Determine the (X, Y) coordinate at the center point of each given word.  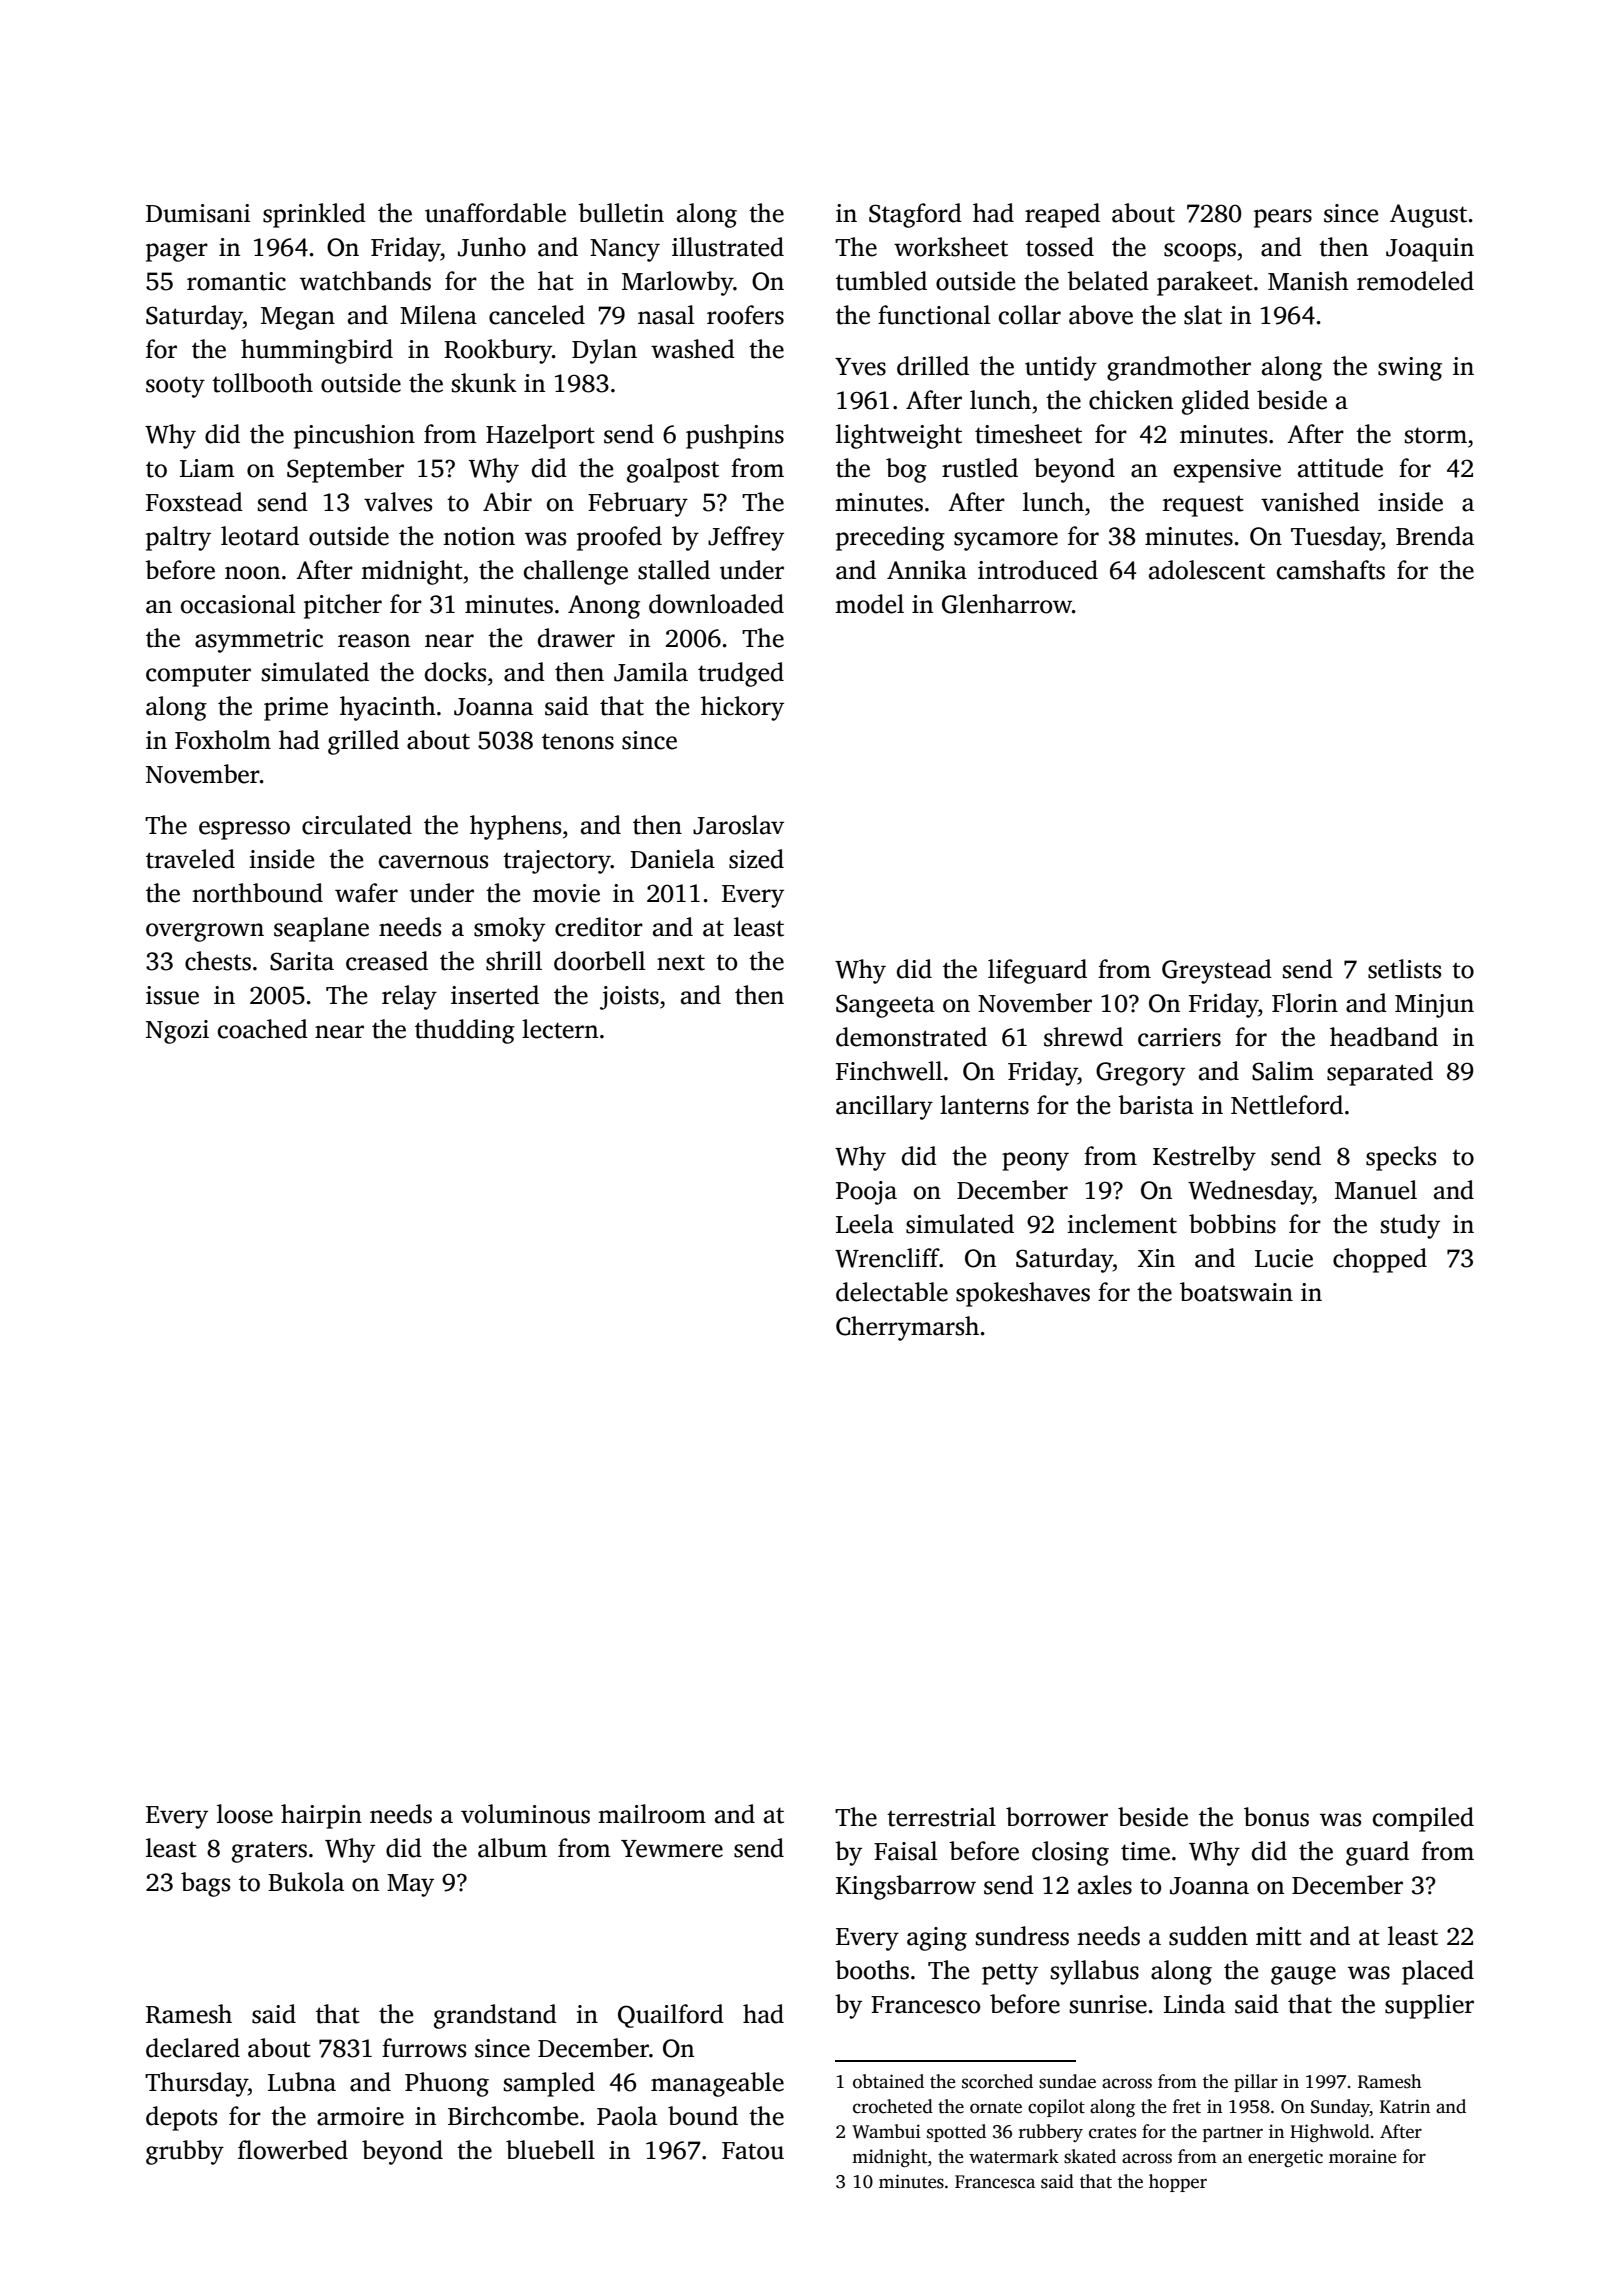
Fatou (753, 2151)
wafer (366, 893)
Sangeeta (885, 1006)
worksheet (951, 247)
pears (1283, 218)
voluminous (525, 1814)
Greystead (1217, 971)
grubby (185, 2152)
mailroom (652, 1814)
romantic (236, 281)
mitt (1279, 1936)
